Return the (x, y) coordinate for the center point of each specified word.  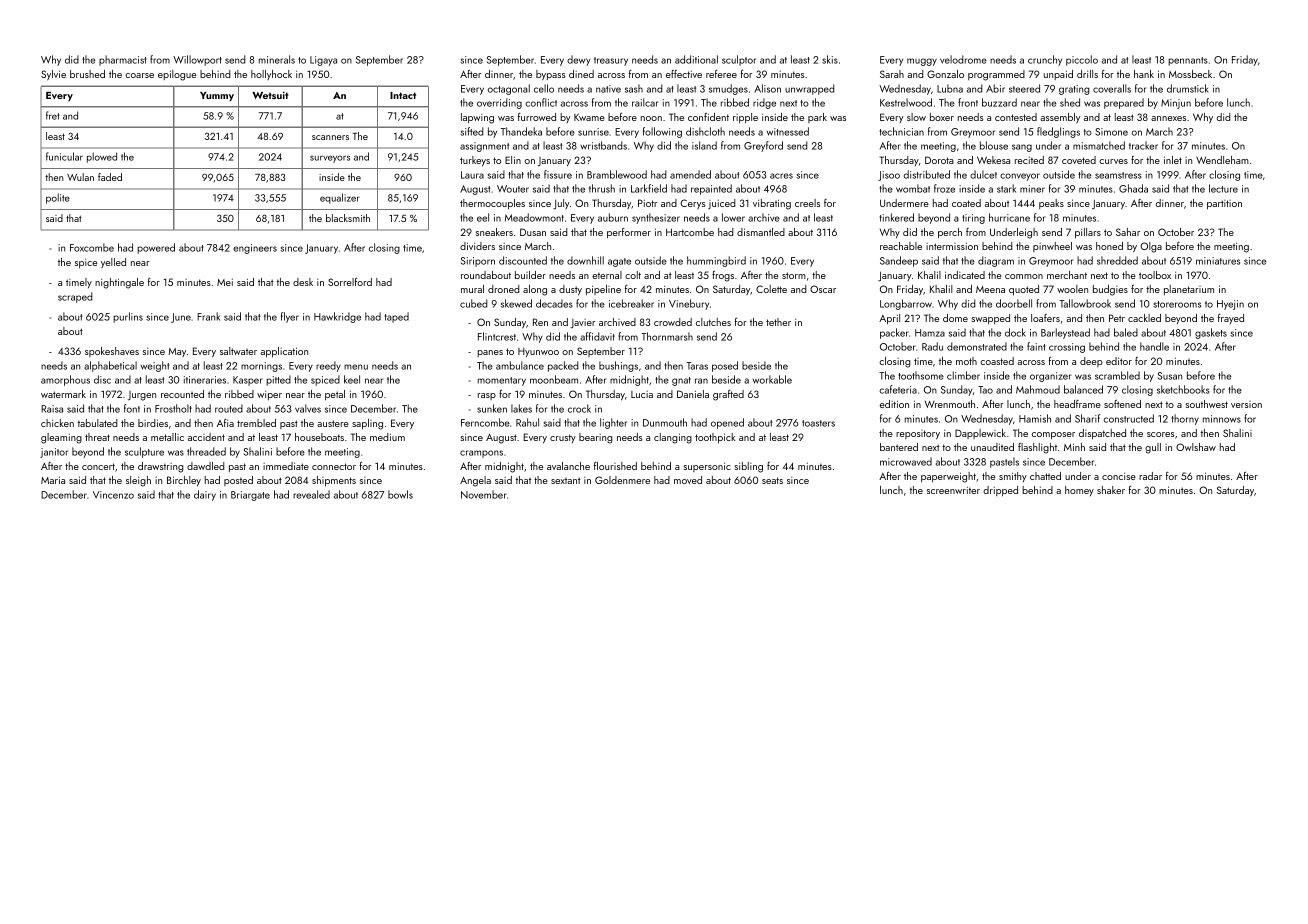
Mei (225, 282)
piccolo (1082, 60)
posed (725, 366)
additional (696, 59)
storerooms (1177, 304)
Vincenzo (113, 495)
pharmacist (123, 60)
